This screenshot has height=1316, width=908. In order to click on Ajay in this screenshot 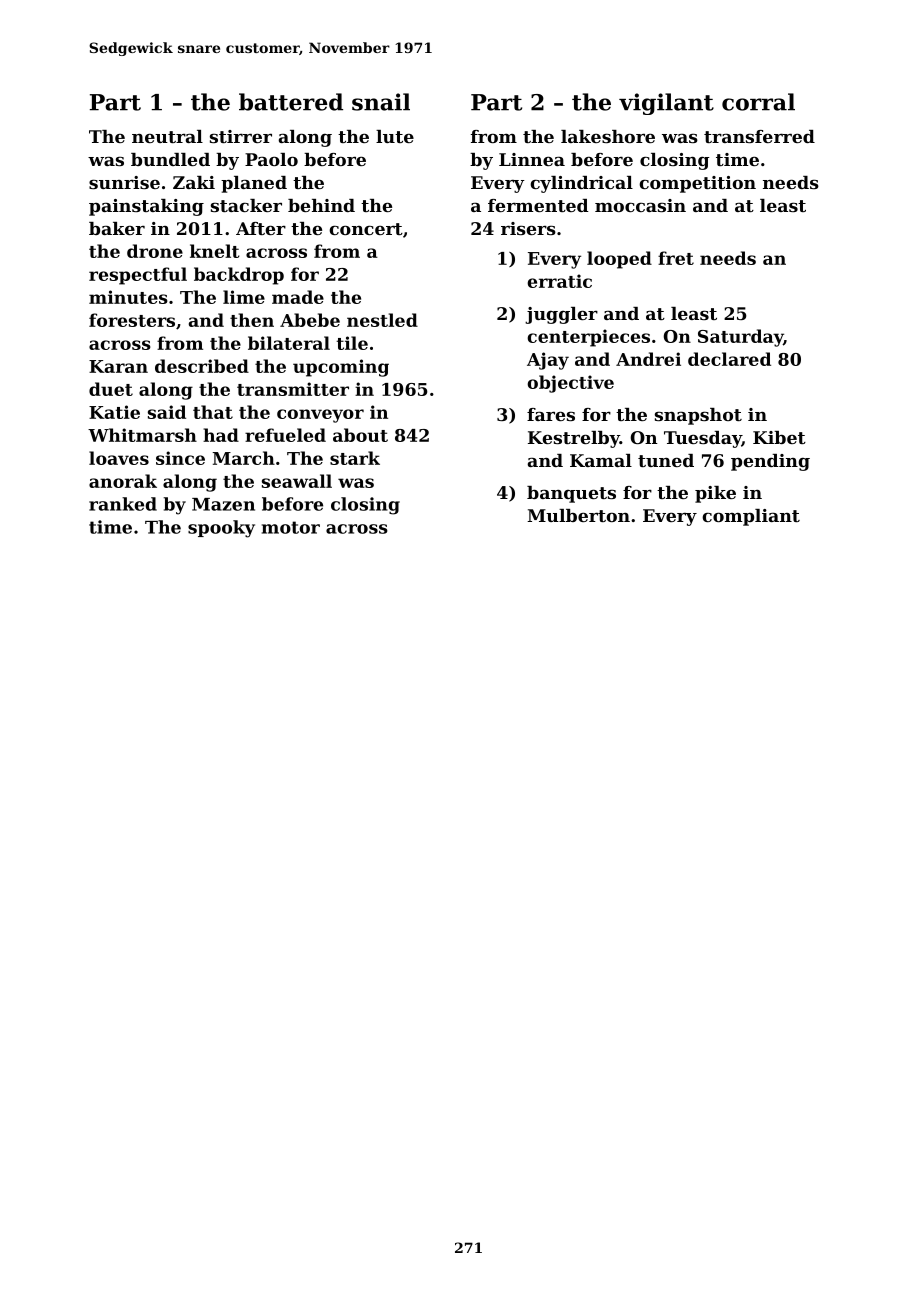, I will do `click(548, 361)`.
